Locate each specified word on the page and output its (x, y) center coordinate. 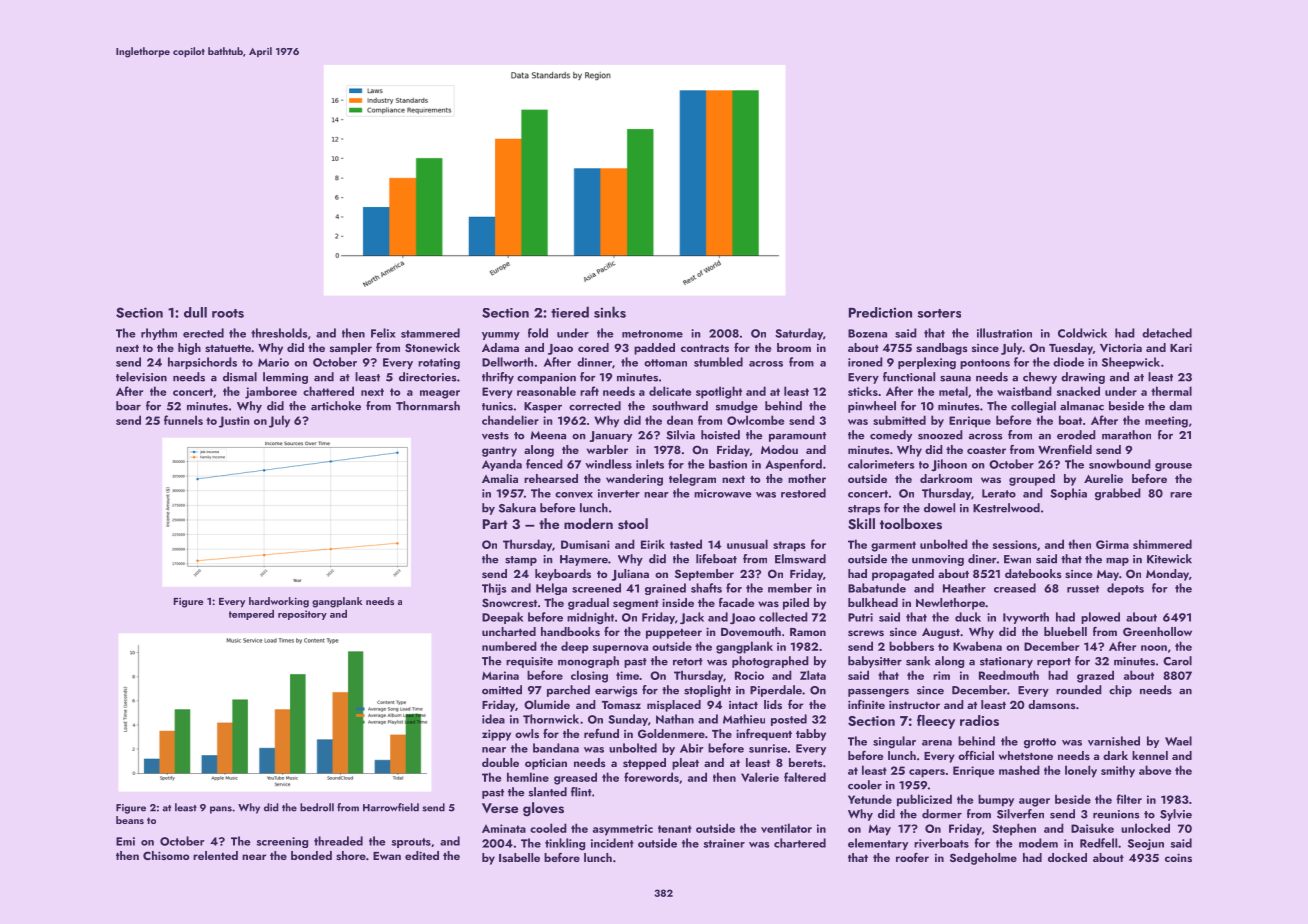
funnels (183, 420)
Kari (1181, 347)
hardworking (279, 602)
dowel (939, 508)
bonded (311, 855)
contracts (705, 348)
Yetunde (870, 799)
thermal (1171, 391)
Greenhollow (1157, 631)
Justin (234, 422)
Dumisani (585, 544)
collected (783, 617)
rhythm (159, 334)
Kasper (543, 407)
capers (927, 773)
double (500, 762)
